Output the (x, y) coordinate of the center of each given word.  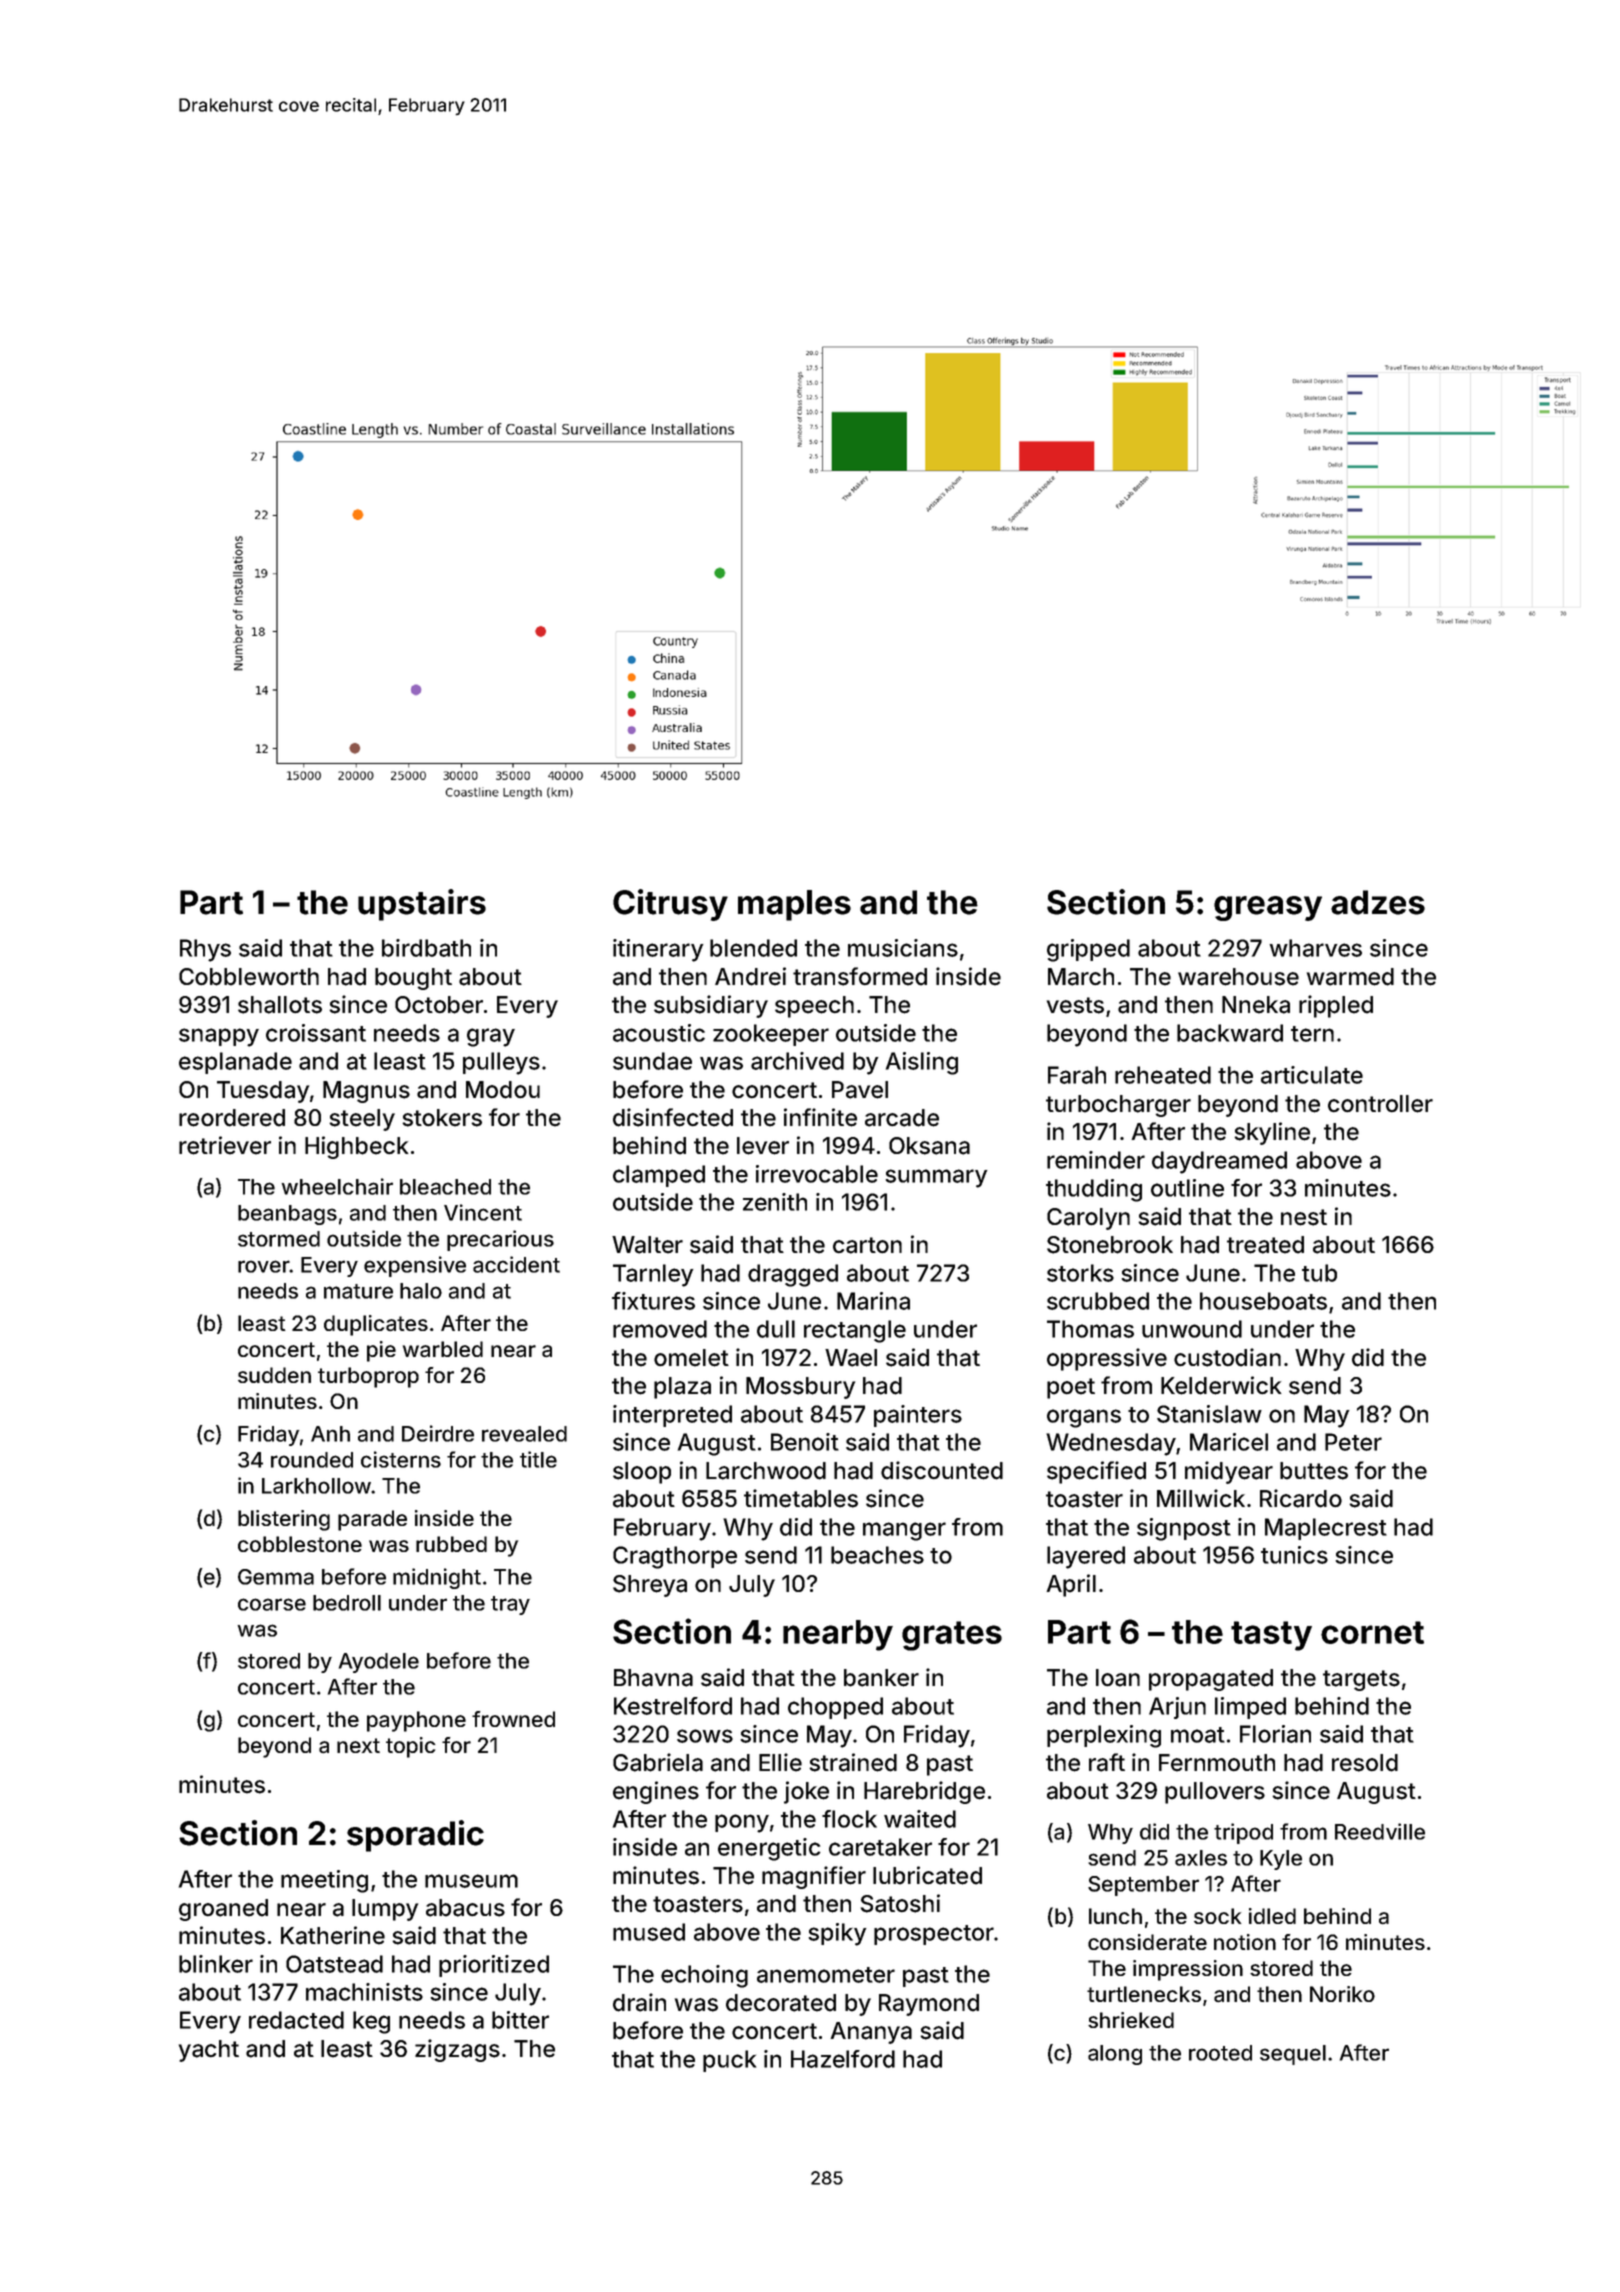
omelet (691, 1358)
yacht (209, 2051)
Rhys (205, 950)
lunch (1115, 1916)
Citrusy (670, 905)
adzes (1378, 902)
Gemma (276, 1577)
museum (471, 1881)
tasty (1271, 1636)
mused (649, 1932)
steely (362, 1120)
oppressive (1107, 1359)
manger (904, 1531)
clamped (659, 1176)
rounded (312, 1460)
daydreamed (1219, 1162)
